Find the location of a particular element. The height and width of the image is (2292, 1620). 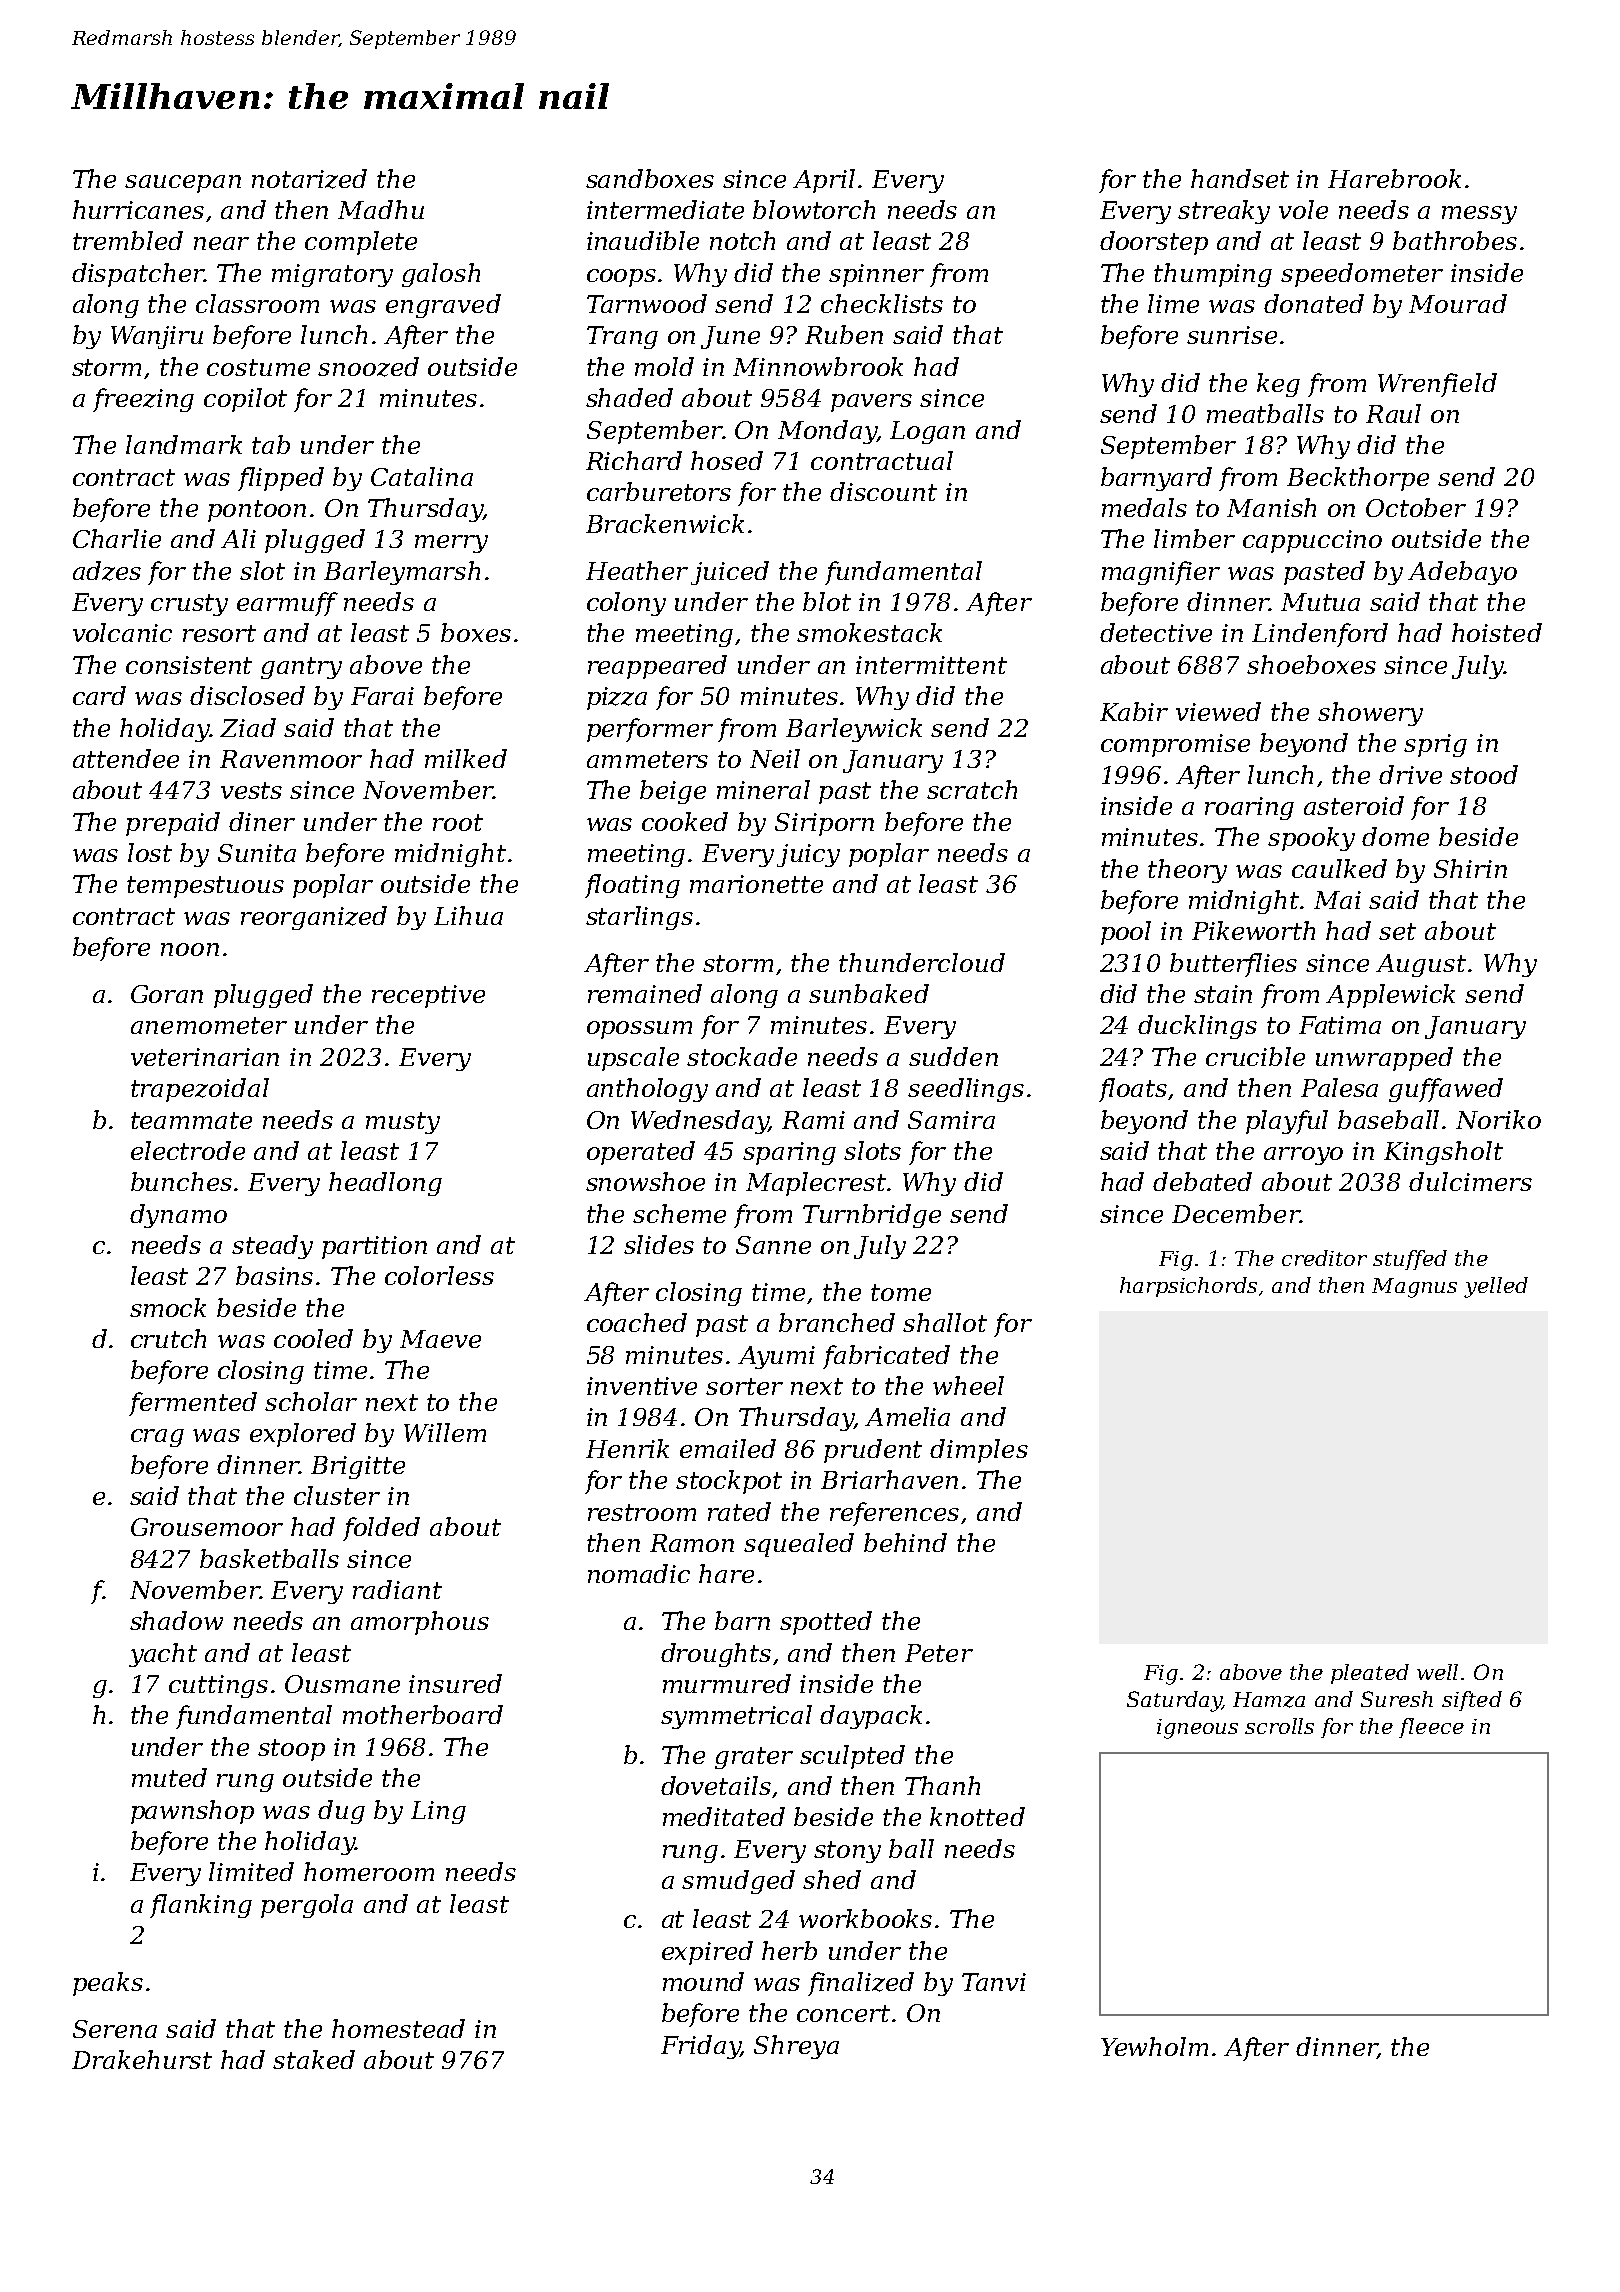

references is located at coordinates (894, 1514).
